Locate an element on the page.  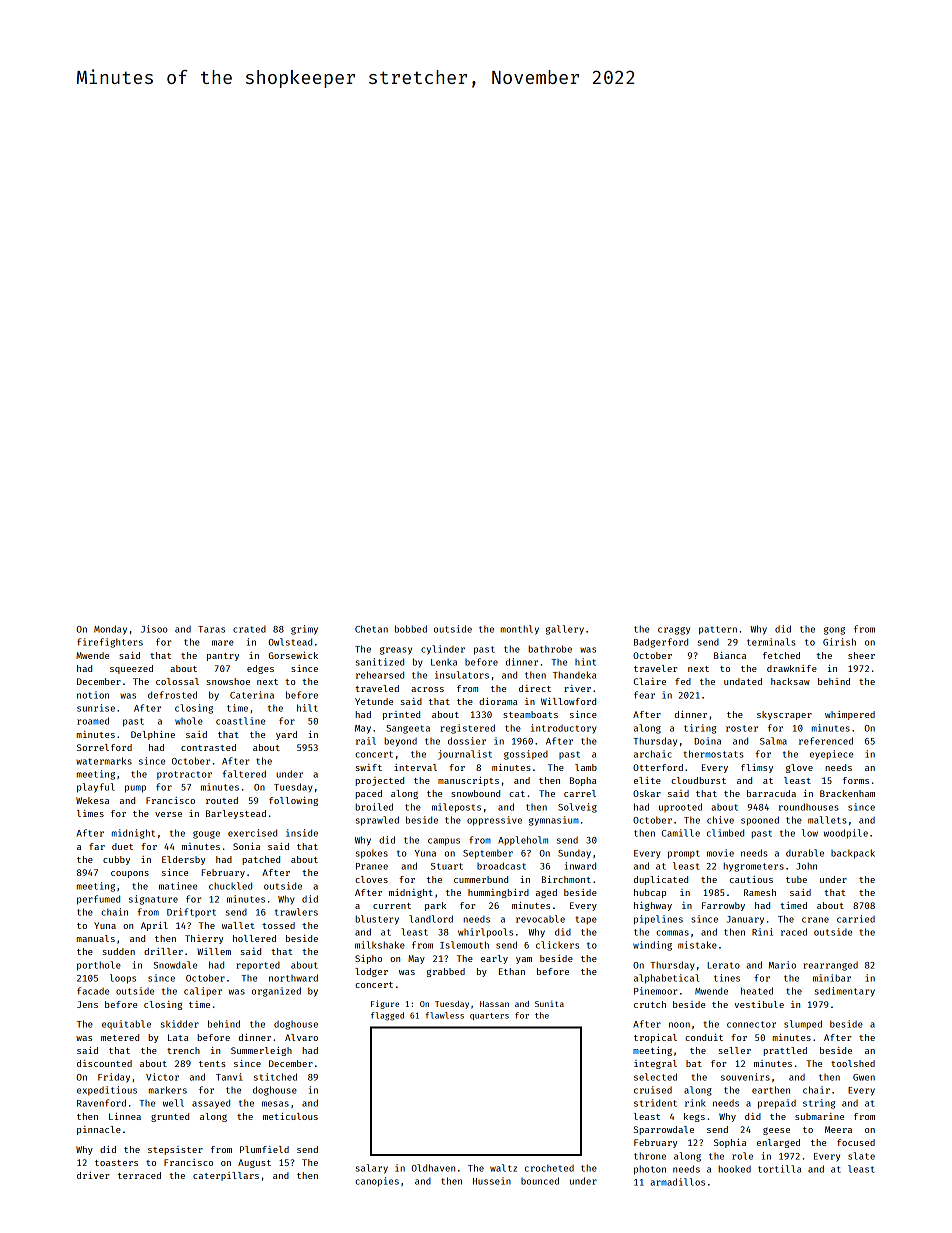
carrel is located at coordinates (580, 793).
